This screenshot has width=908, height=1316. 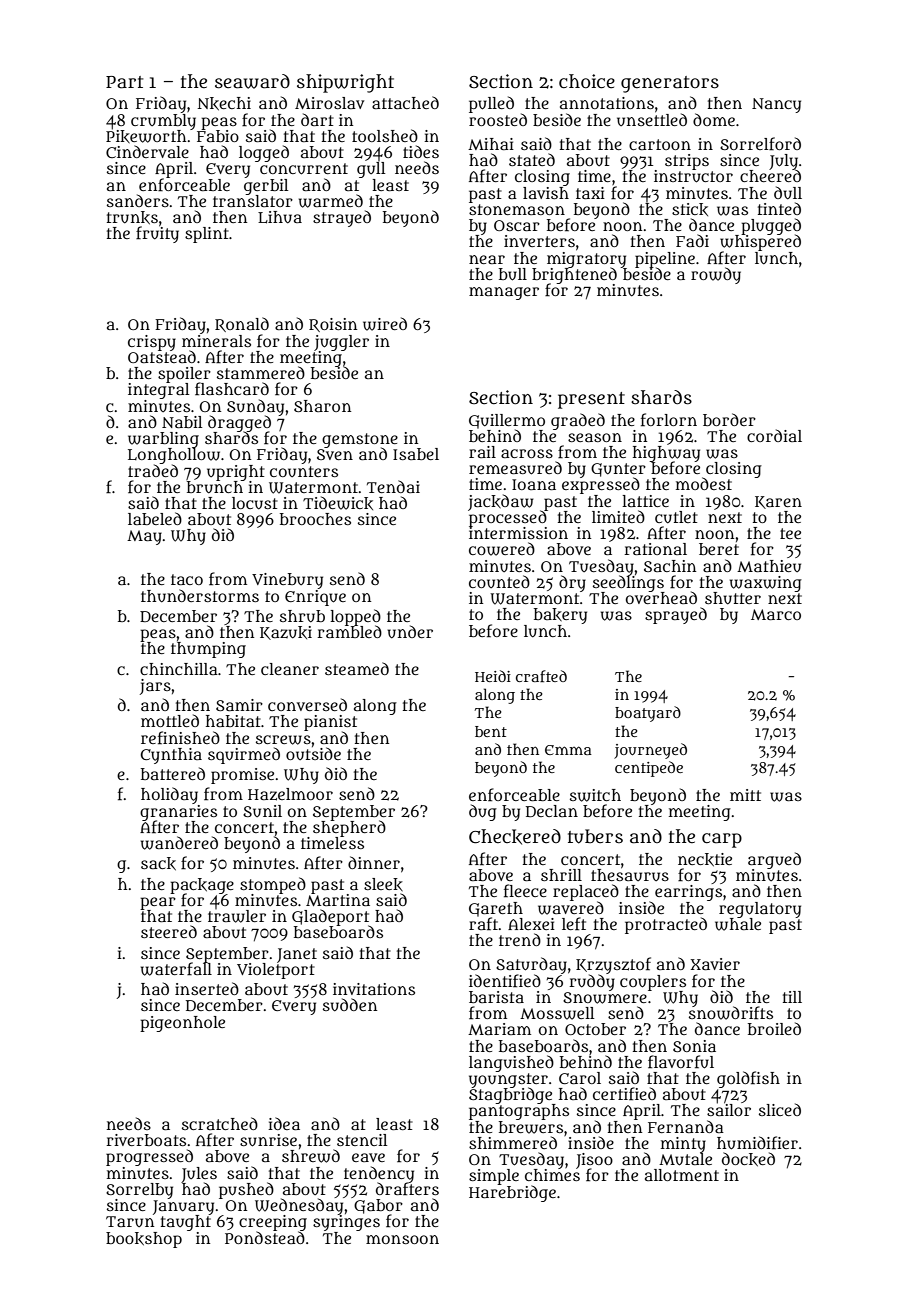 I want to click on Heidi, so click(x=493, y=676).
